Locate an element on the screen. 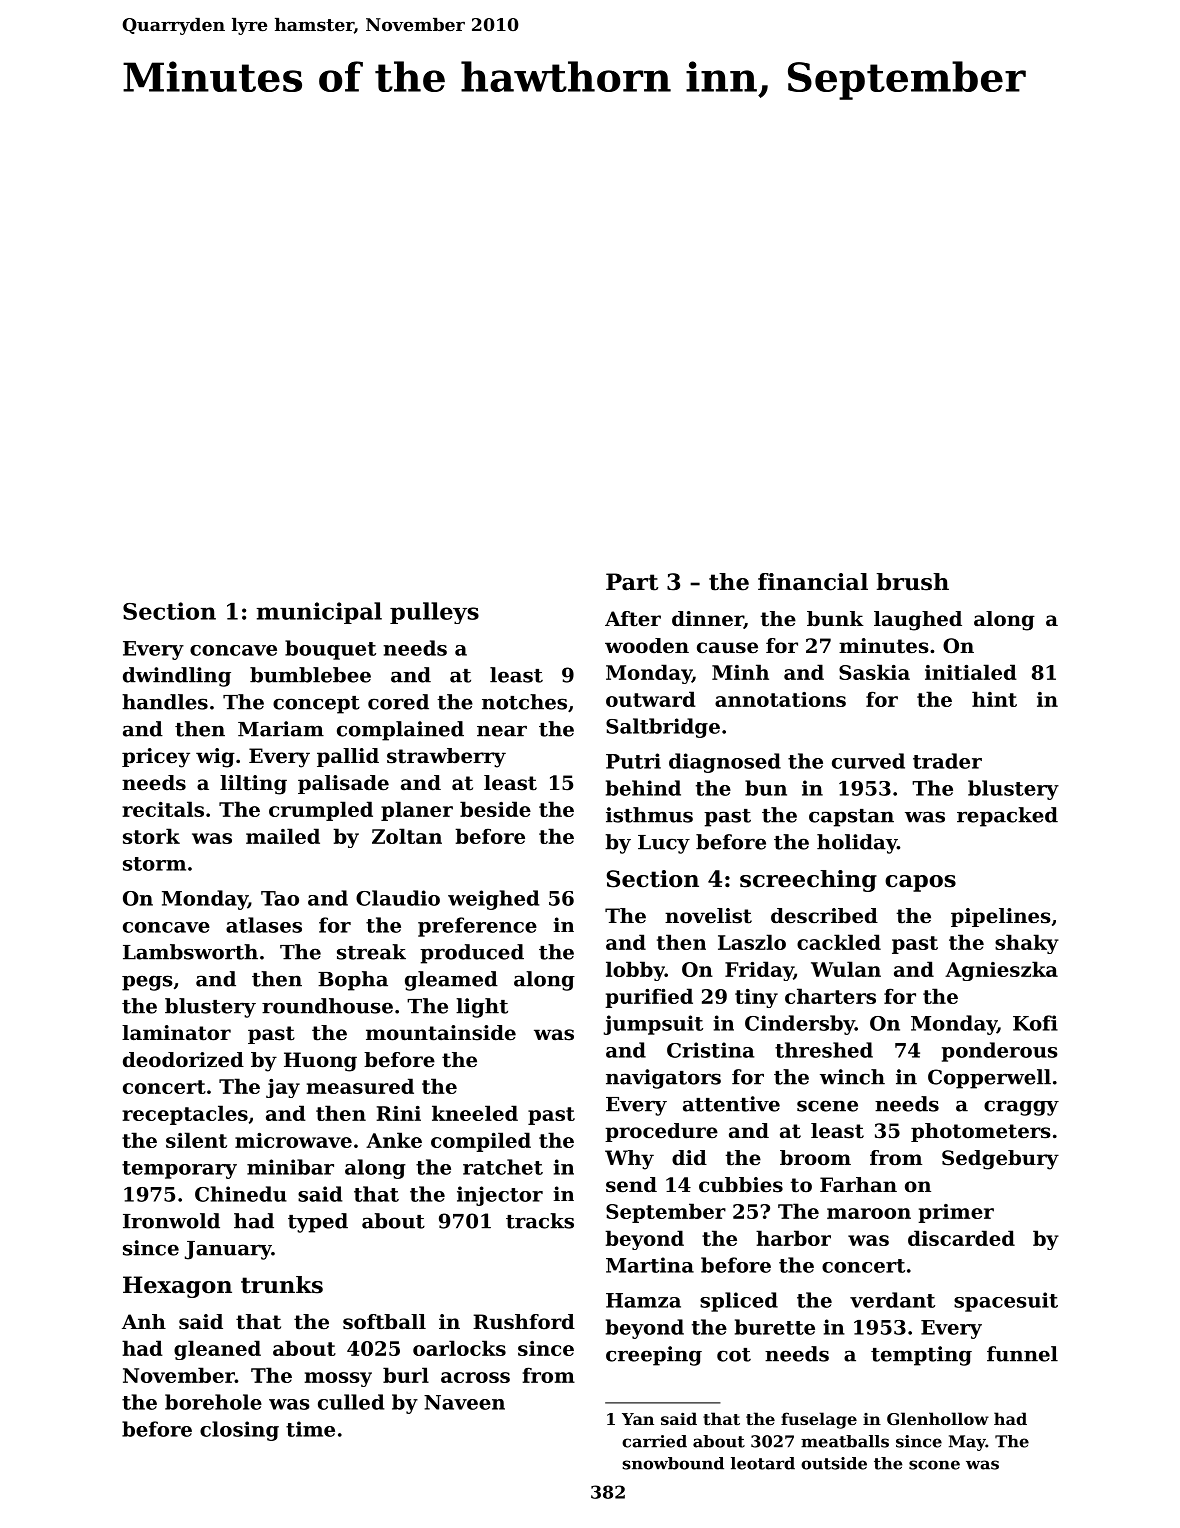 The image size is (1180, 1528). snowbound is located at coordinates (673, 1463).
